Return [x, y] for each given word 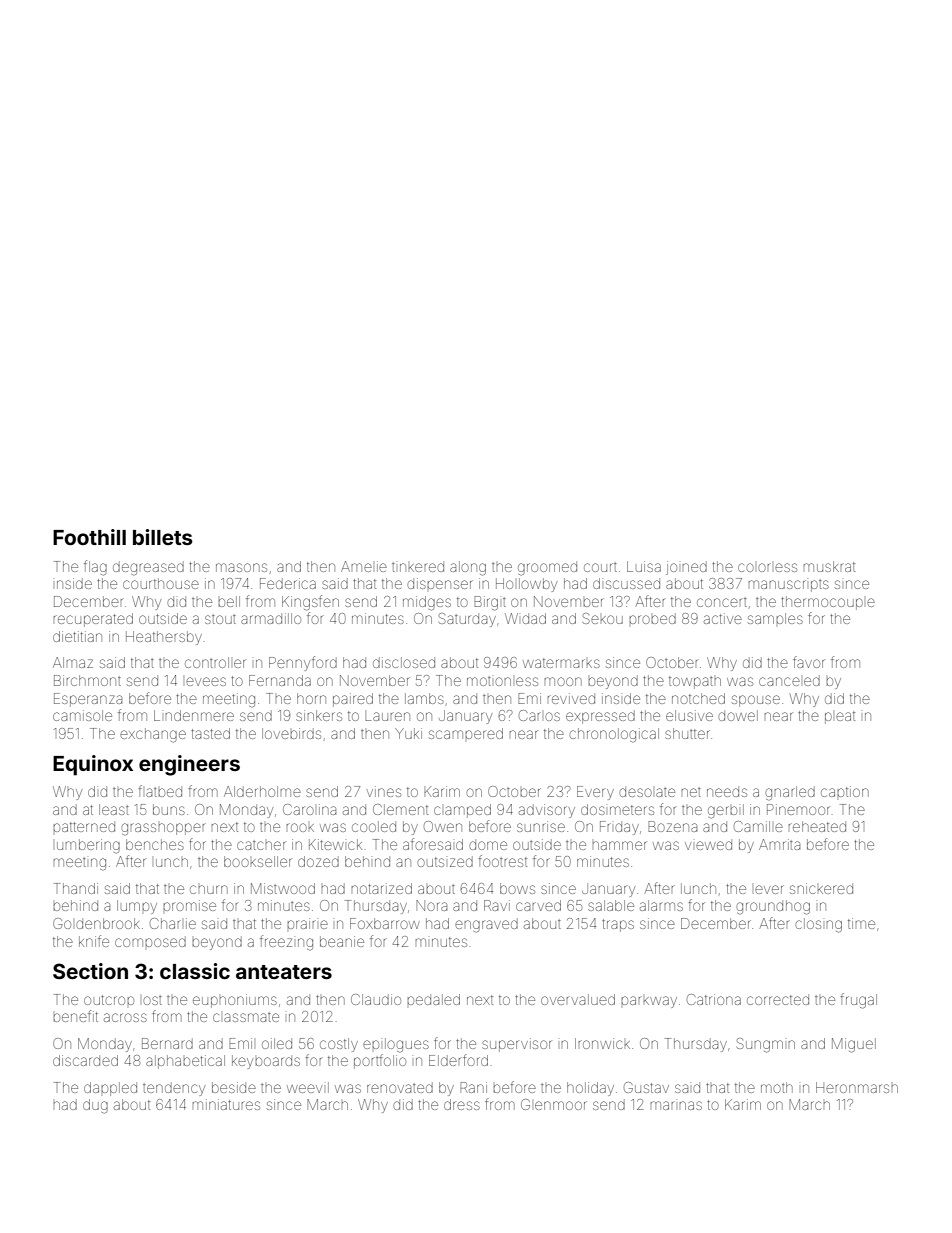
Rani [473, 1087]
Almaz [73, 662]
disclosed [404, 662]
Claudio [376, 999]
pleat [840, 717]
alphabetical [185, 1062]
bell [229, 601]
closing [818, 925]
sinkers [319, 715]
